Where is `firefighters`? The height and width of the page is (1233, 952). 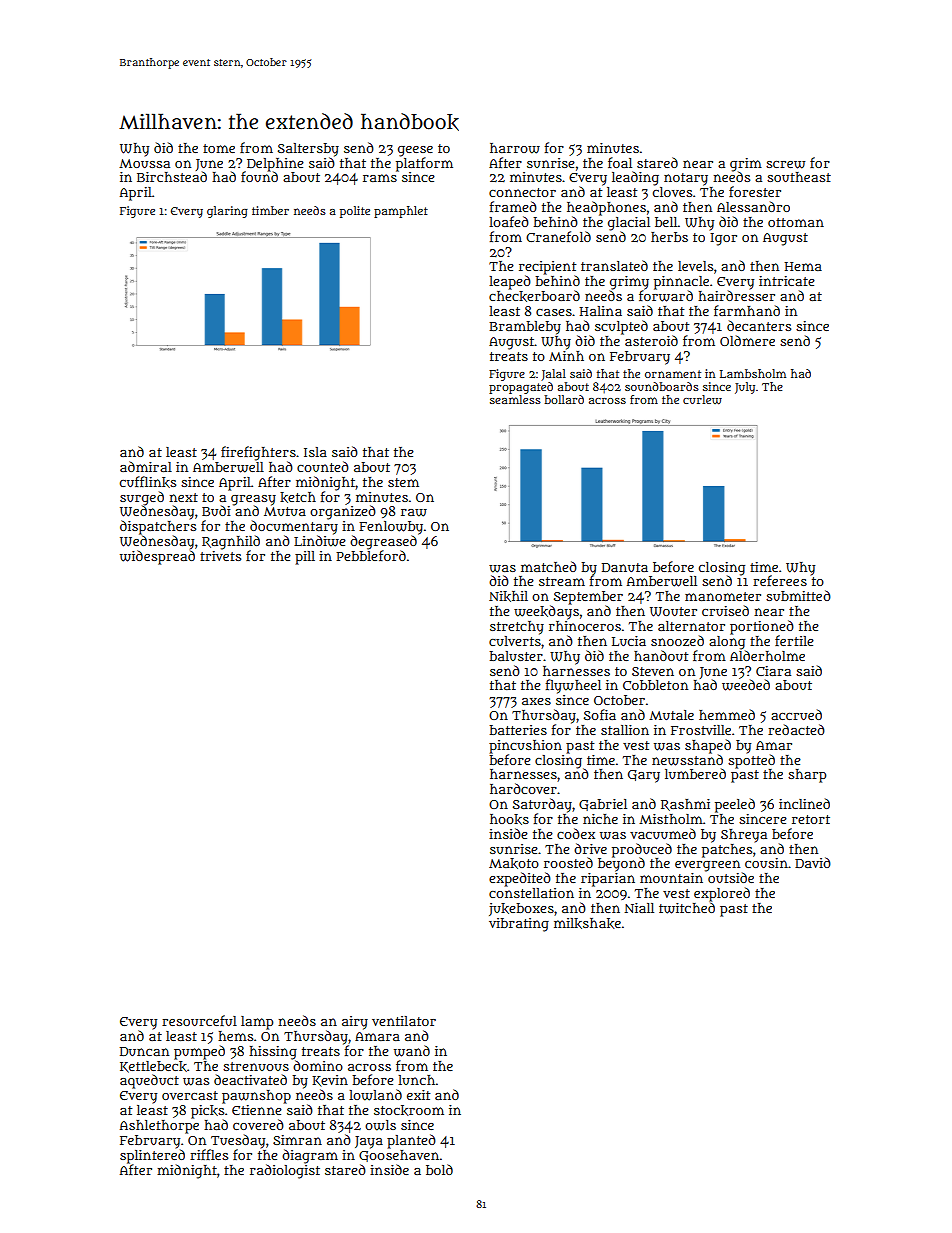 firefighters is located at coordinates (258, 453).
